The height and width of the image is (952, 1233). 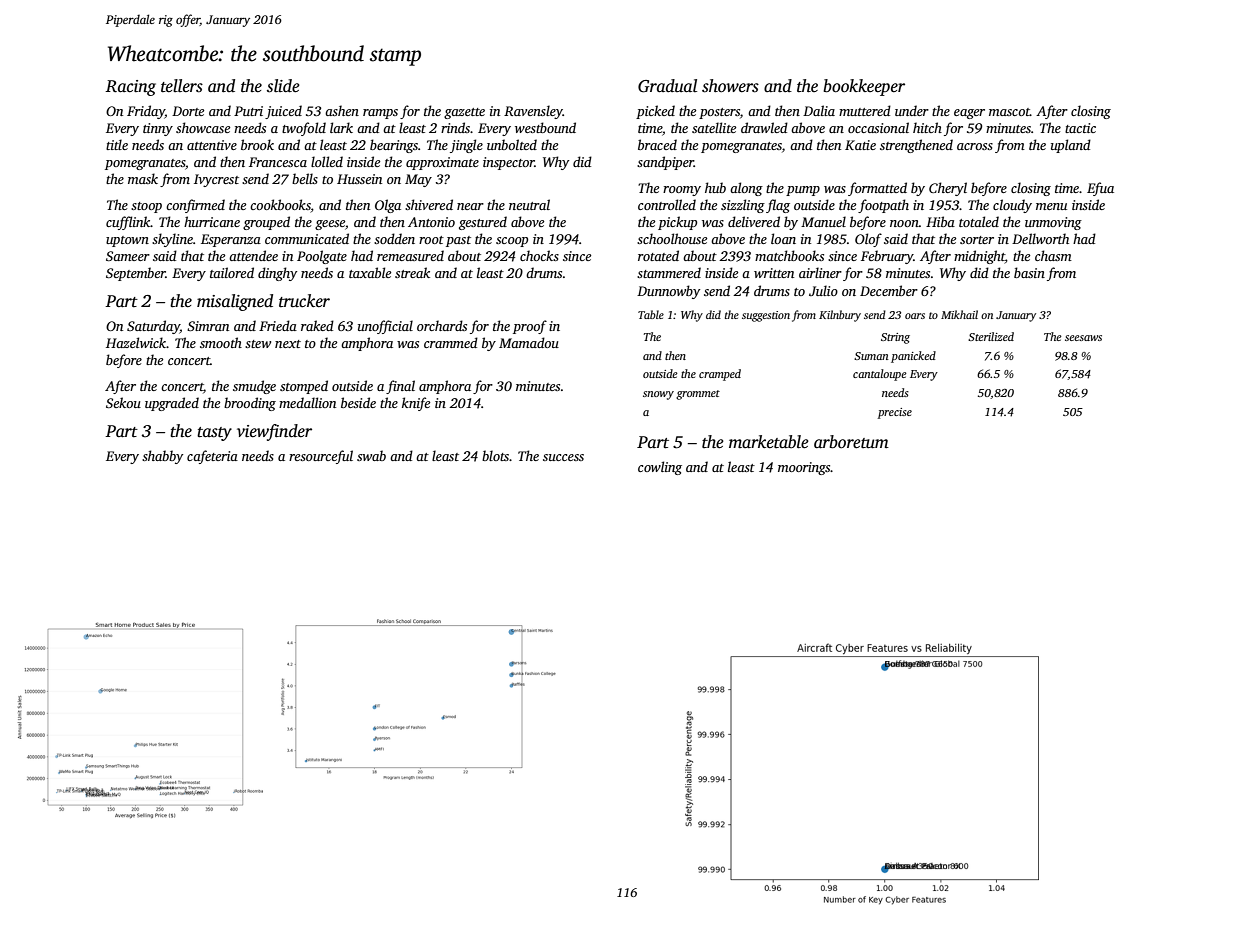 What do you see at coordinates (1053, 255) in the image?
I see `chasm` at bounding box center [1053, 255].
